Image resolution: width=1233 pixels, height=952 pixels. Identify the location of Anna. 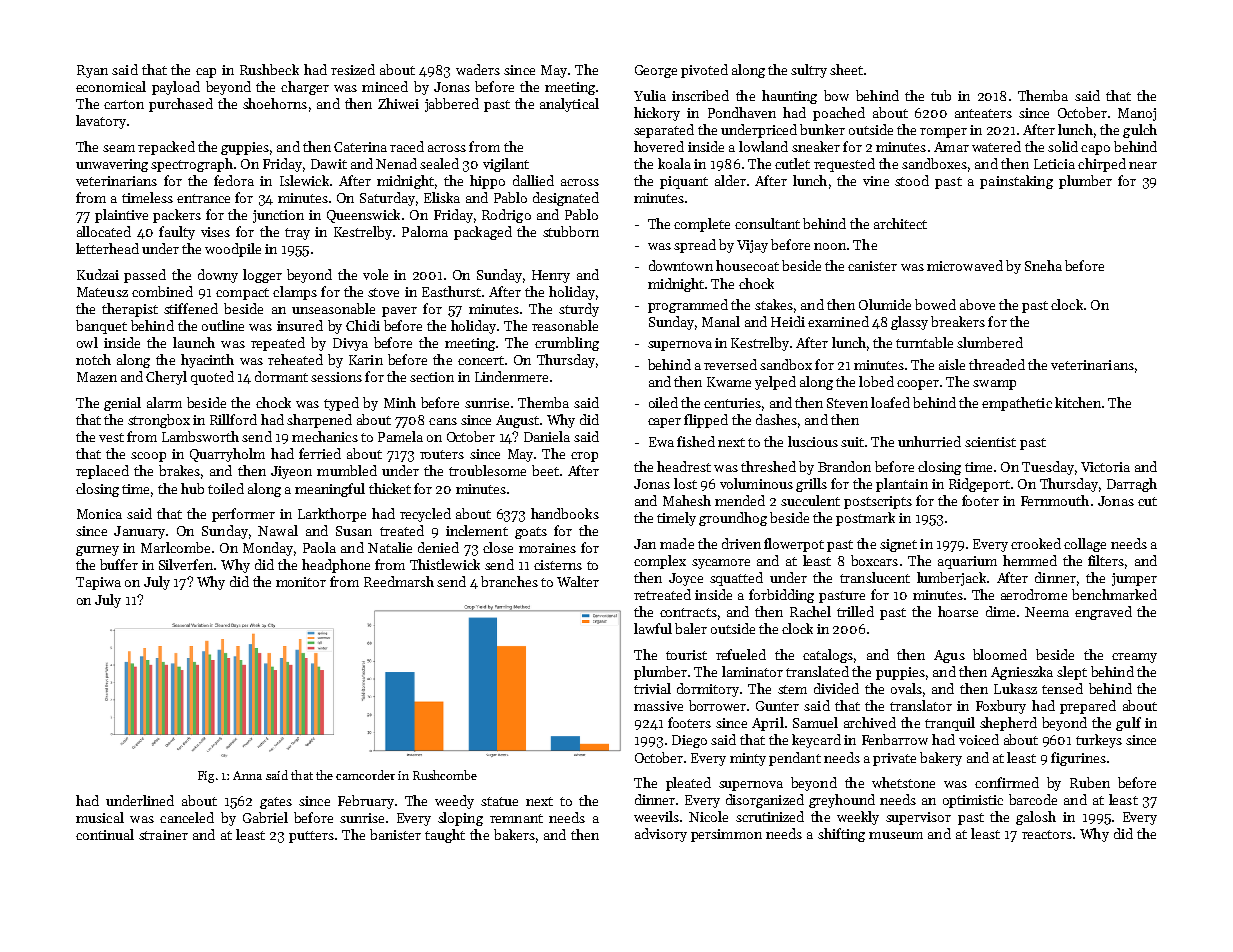
(247, 775).
